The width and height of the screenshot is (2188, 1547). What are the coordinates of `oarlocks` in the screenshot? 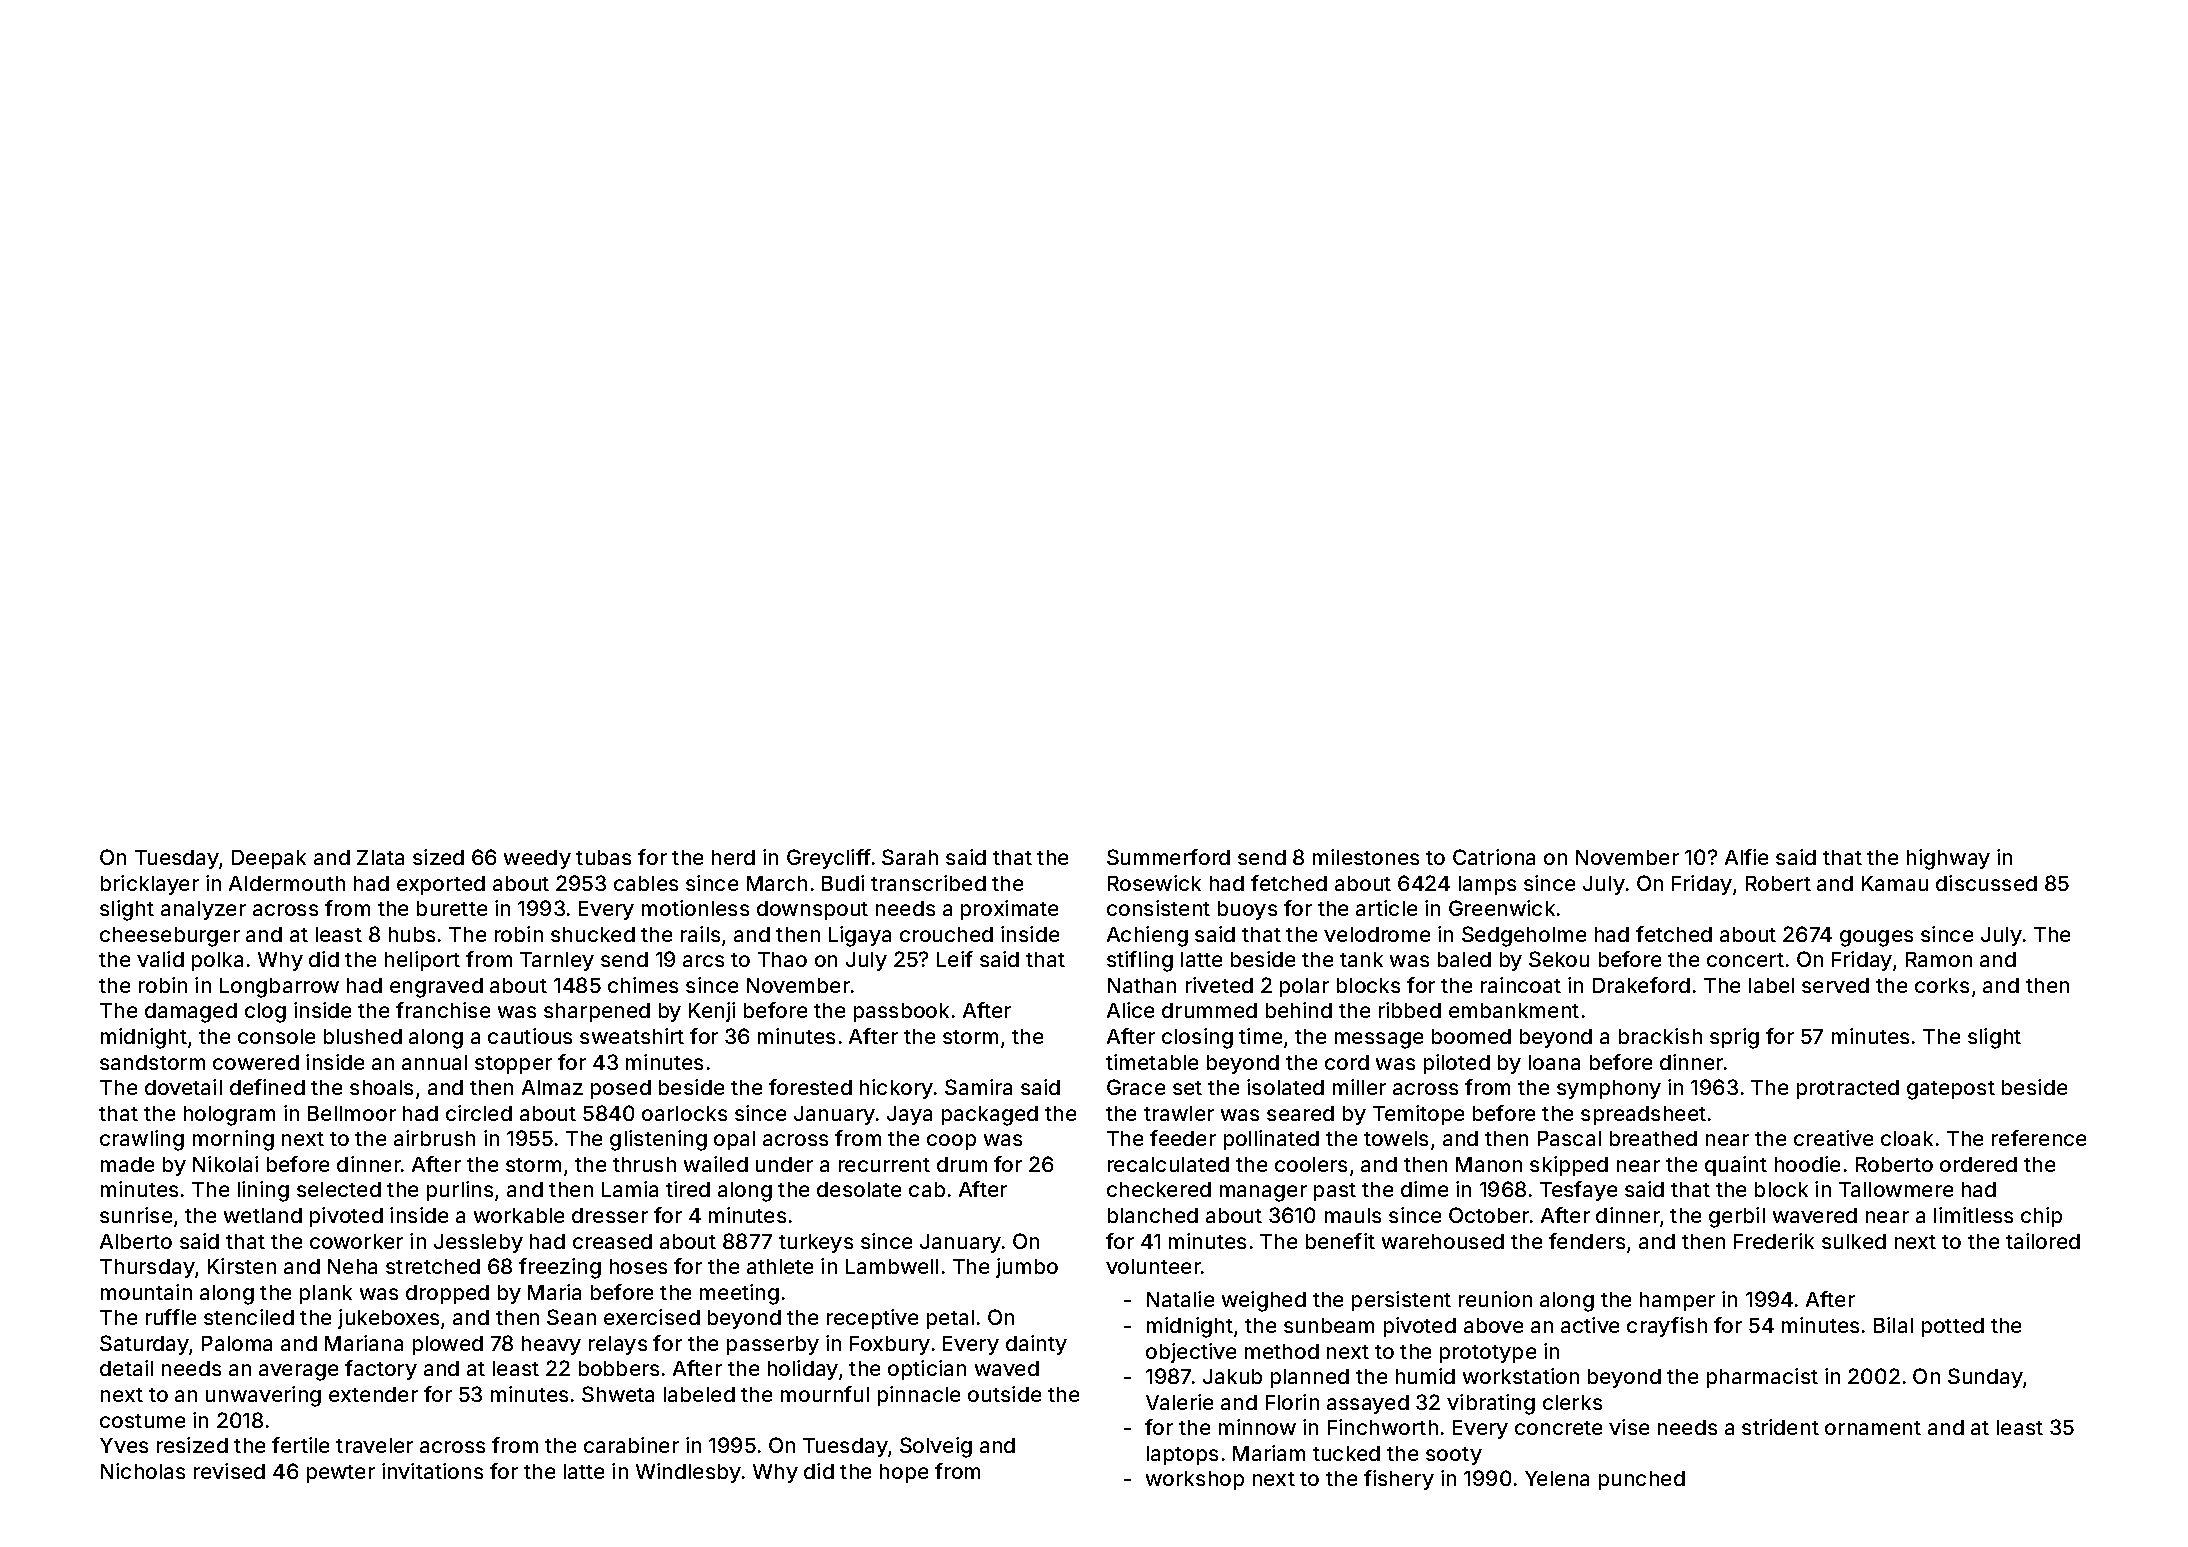 It's located at (684, 1113).
